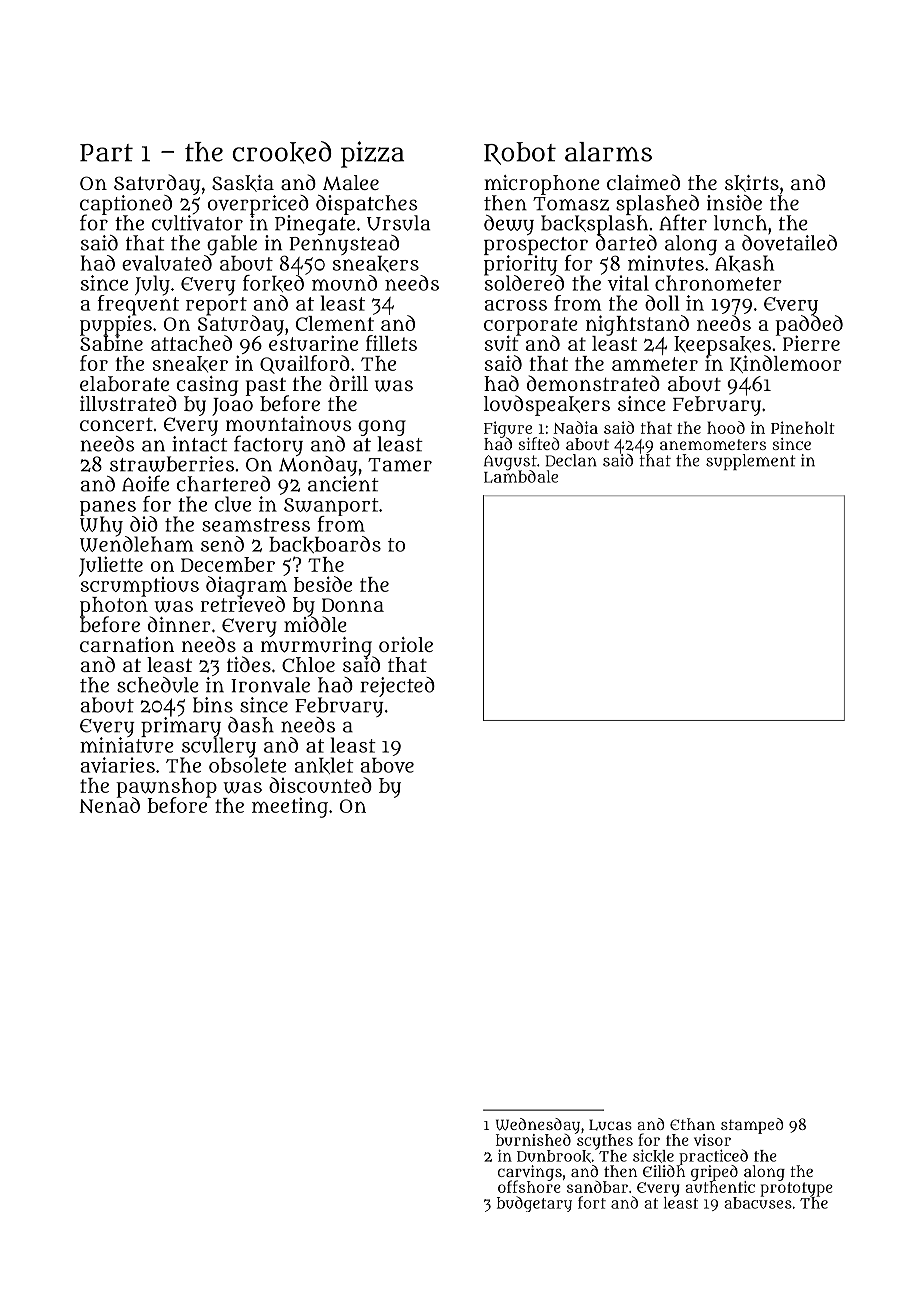 The width and height of the screenshot is (924, 1311). Describe the element at coordinates (406, 644) in the screenshot. I see `oriole` at that location.
